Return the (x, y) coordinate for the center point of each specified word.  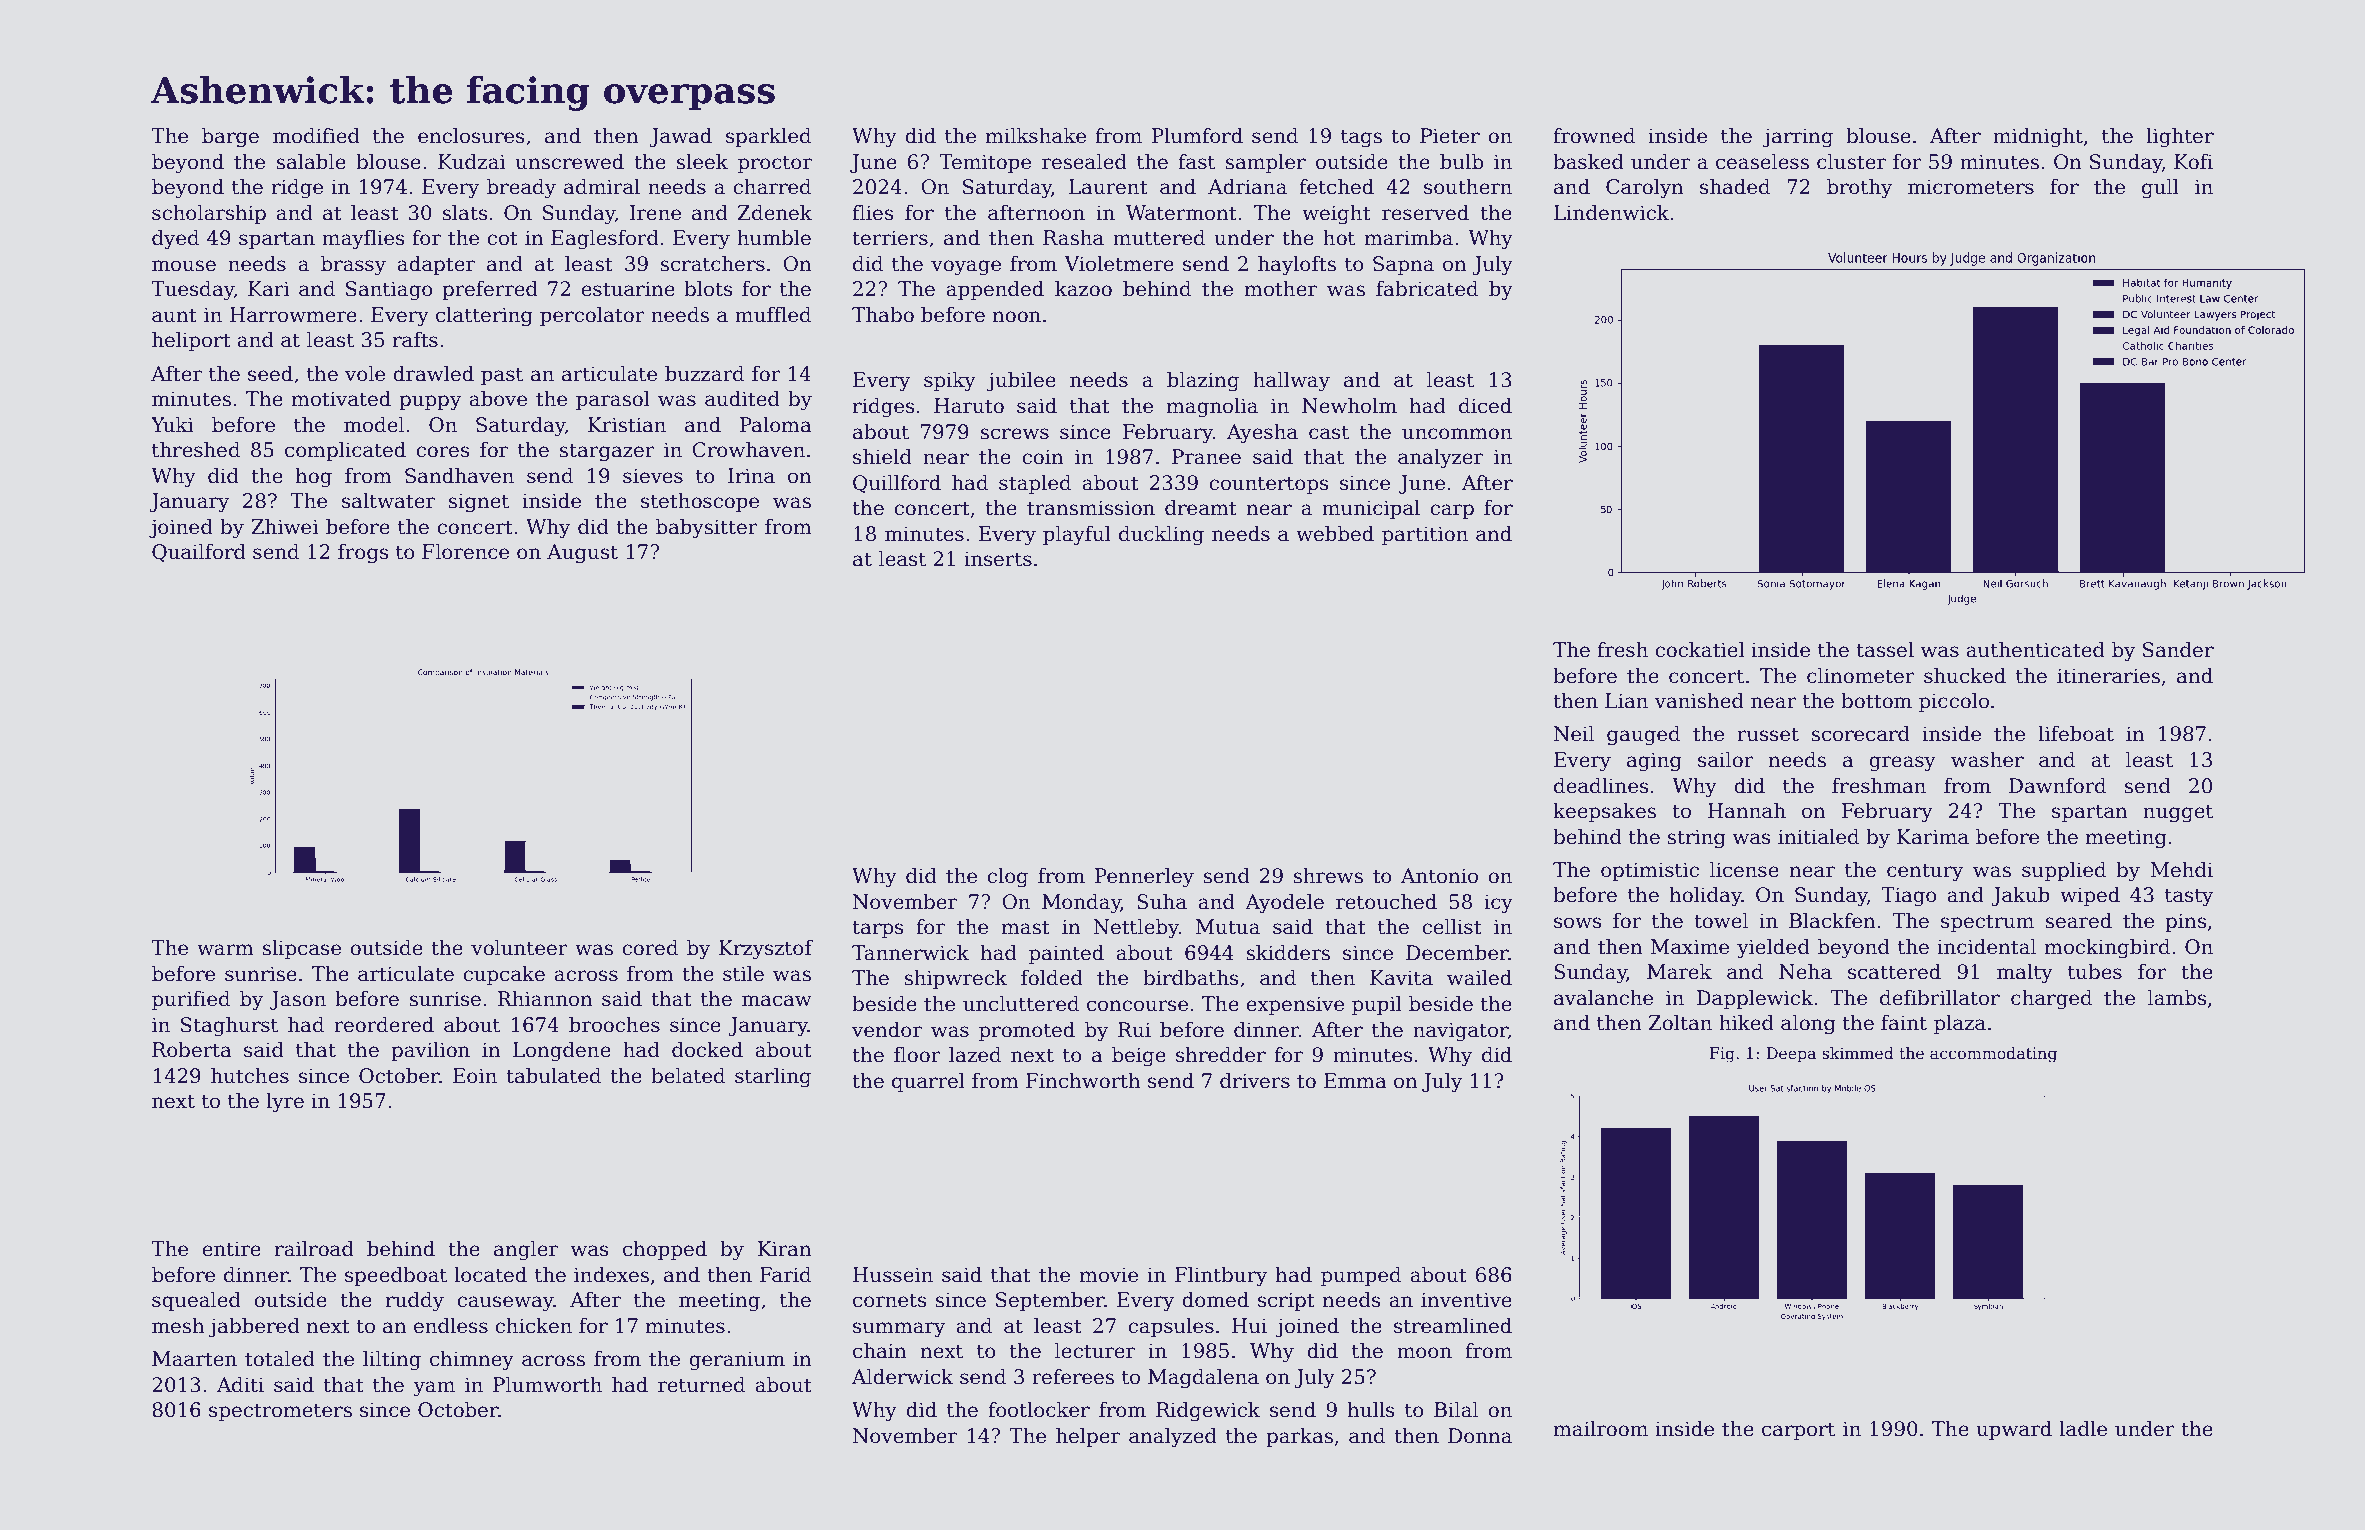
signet (478, 503)
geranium (737, 1361)
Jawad (680, 137)
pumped (1361, 1276)
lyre (285, 1103)
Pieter (1450, 136)
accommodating (1993, 1055)
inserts (998, 559)
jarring (1798, 138)
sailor (1726, 760)
